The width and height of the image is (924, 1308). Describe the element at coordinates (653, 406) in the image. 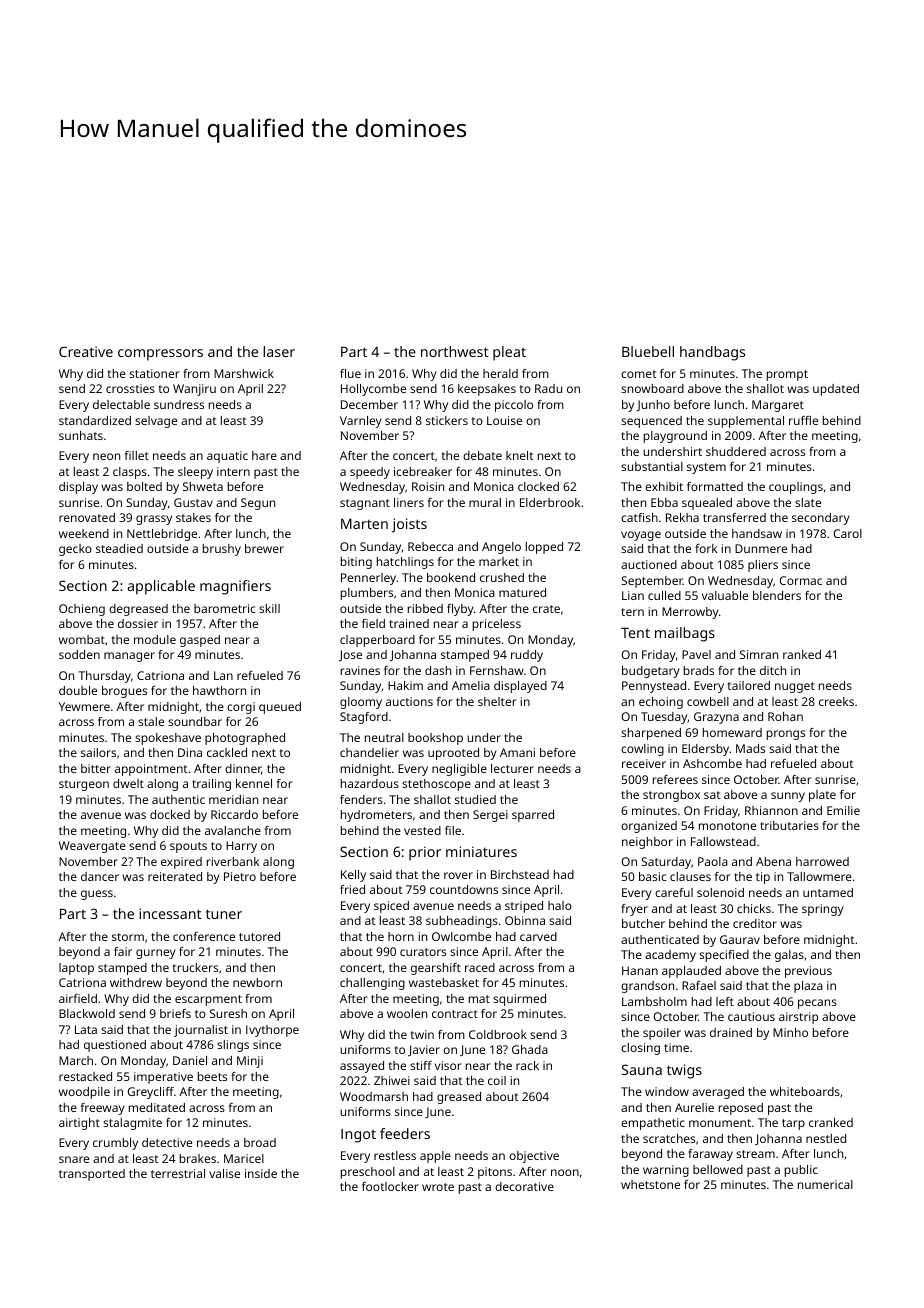

I see `Junho` at that location.
